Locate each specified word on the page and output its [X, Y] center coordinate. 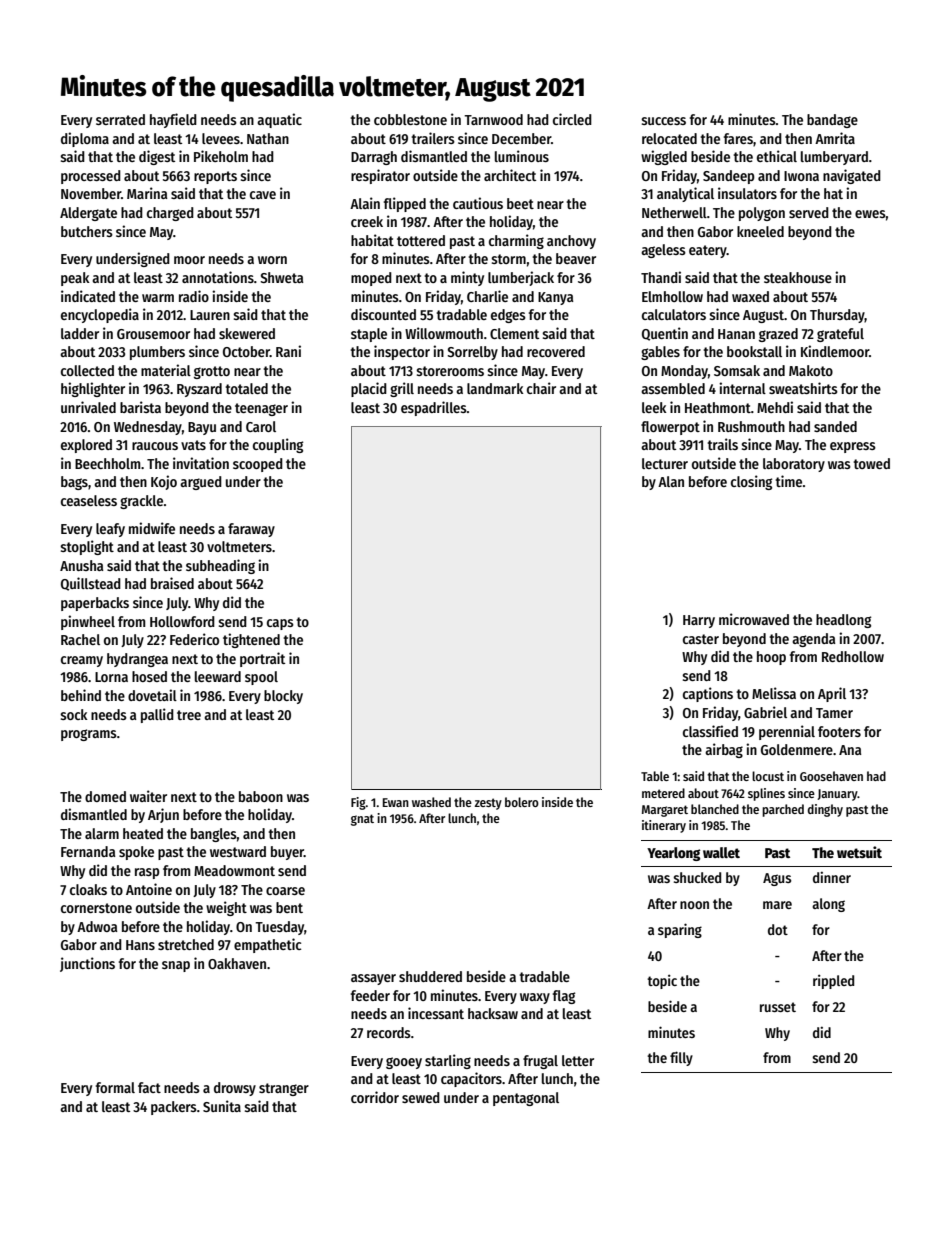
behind [81, 695]
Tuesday [279, 928]
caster [701, 639]
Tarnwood [493, 119]
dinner [832, 877]
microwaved [754, 619]
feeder [370, 995]
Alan [671, 481]
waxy [535, 998]
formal [115, 1087]
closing [751, 482]
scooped [258, 465]
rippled [833, 981]
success [663, 121]
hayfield [173, 120]
